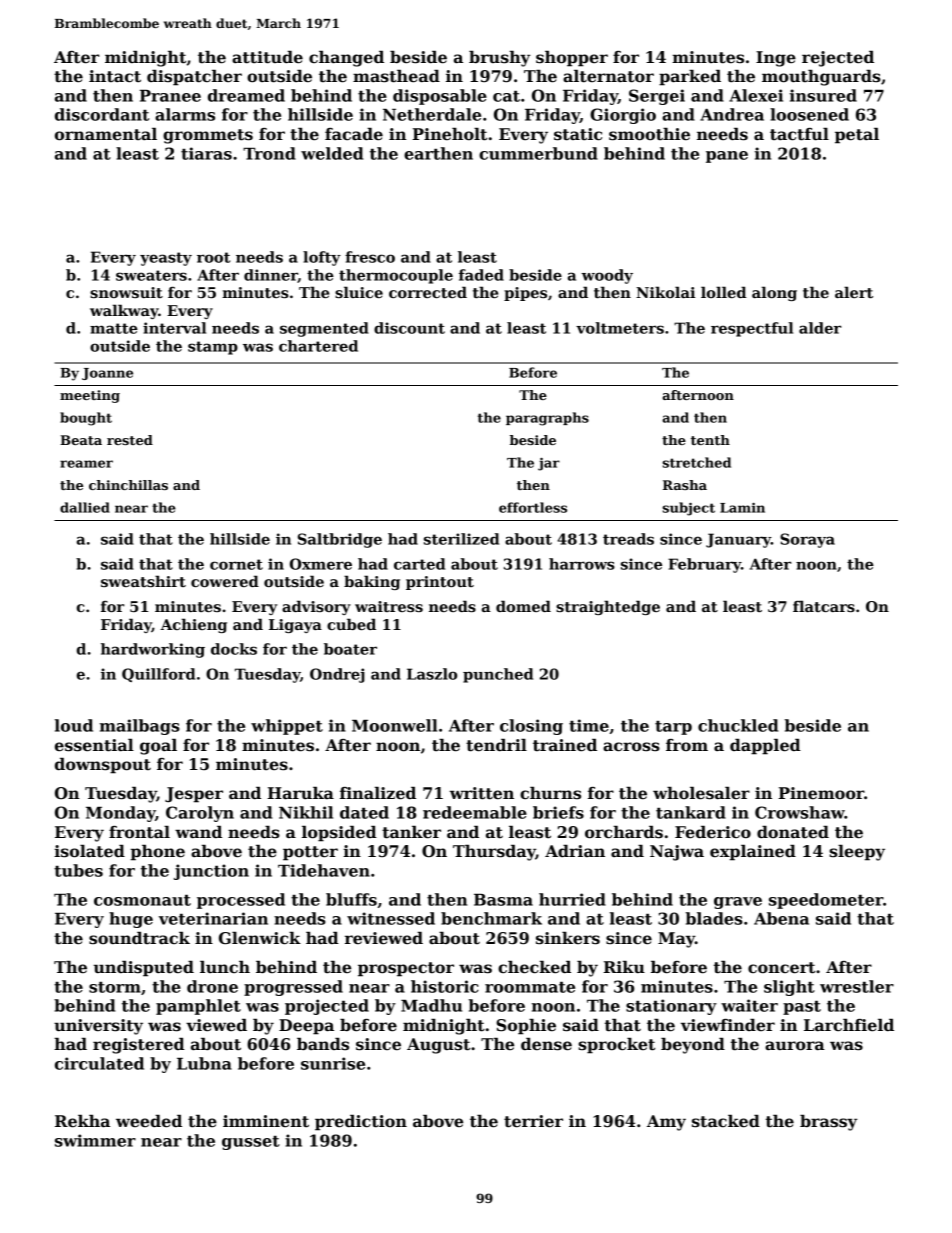 This image has width=952, height=1233. What do you see at coordinates (267, 57) in the image?
I see `attitude` at bounding box center [267, 57].
